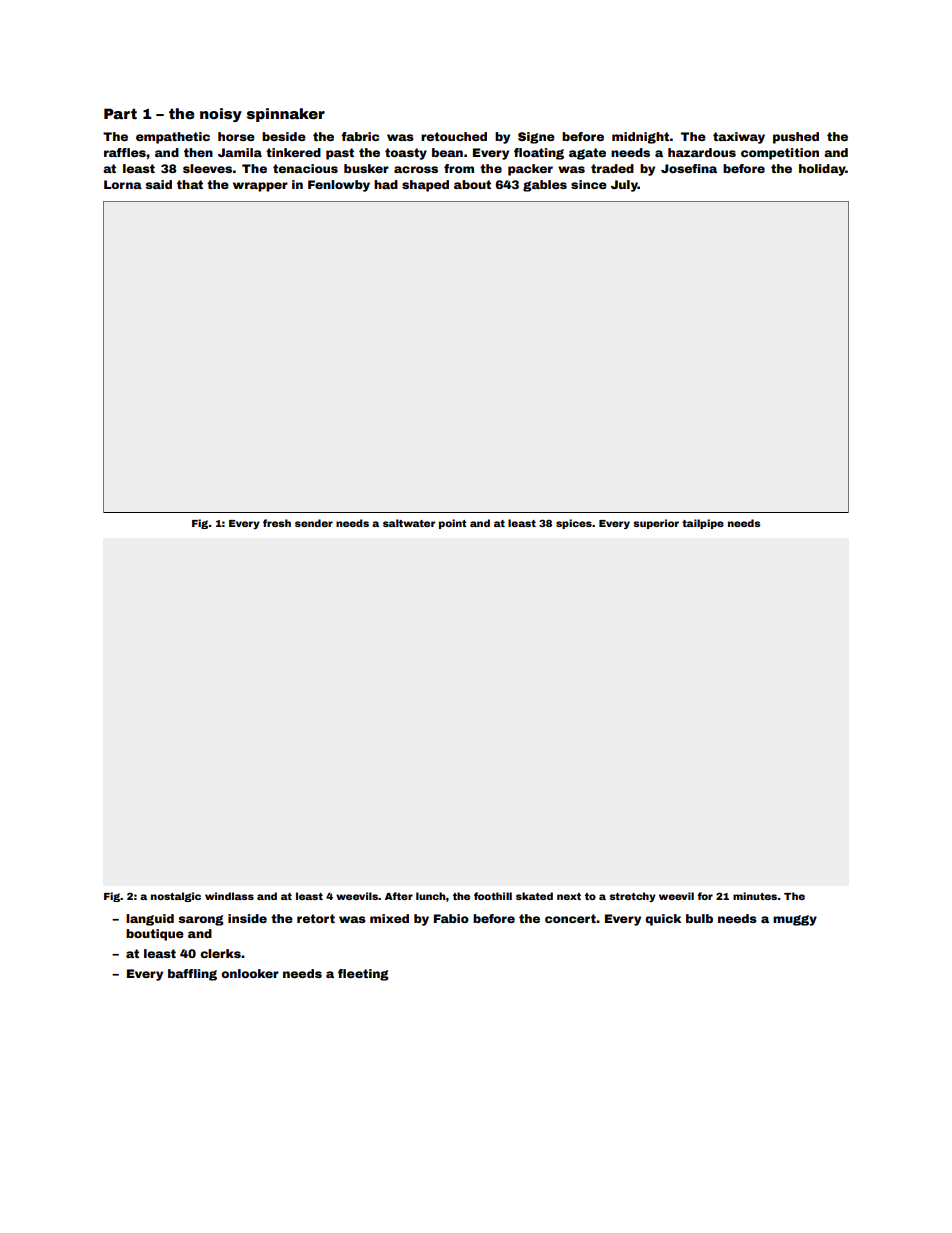  Describe the element at coordinates (155, 935) in the page. I see `boutique` at that location.
